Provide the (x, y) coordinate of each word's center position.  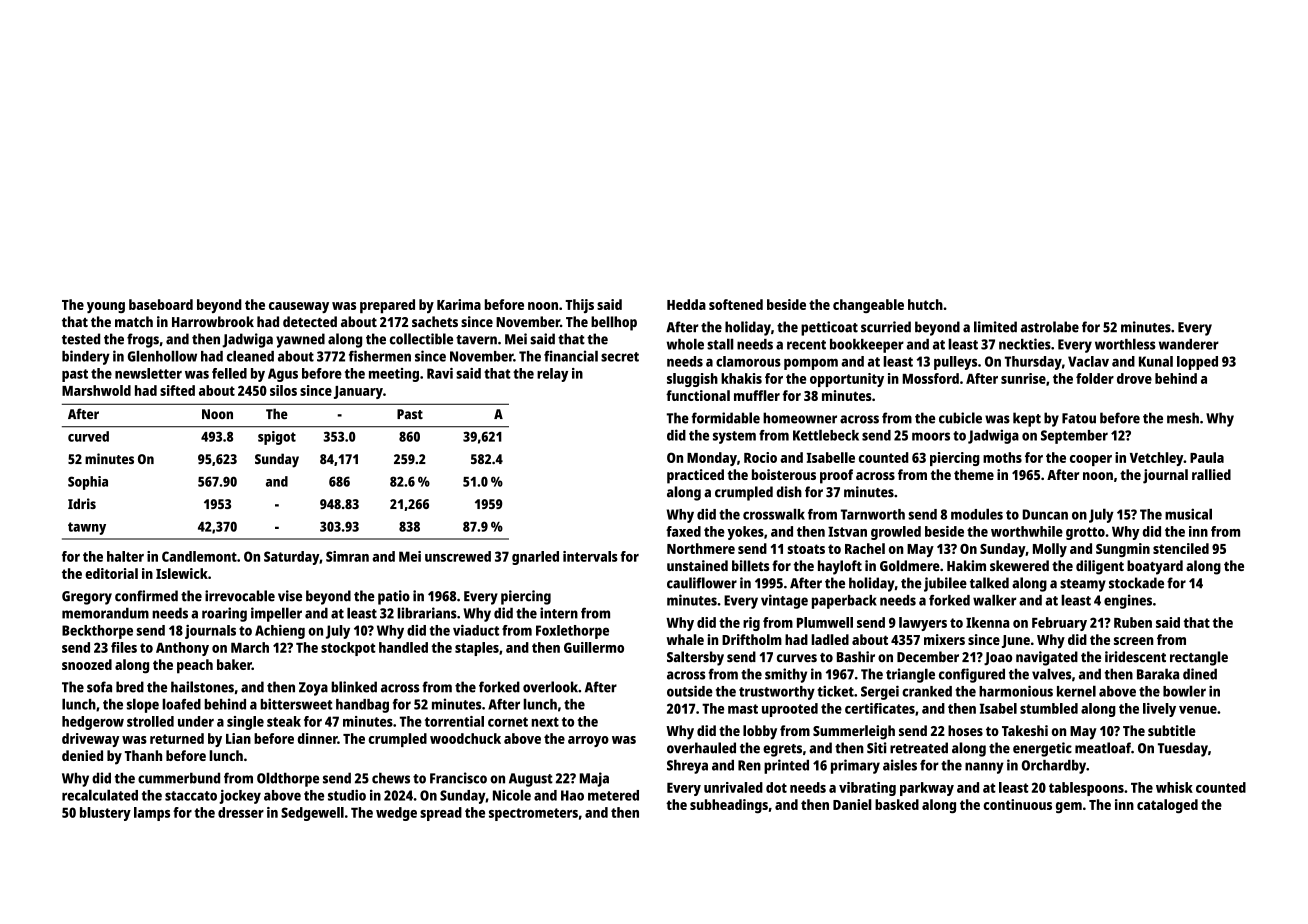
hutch (925, 304)
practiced (695, 476)
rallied (1211, 474)
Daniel (852, 804)
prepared (387, 306)
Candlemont (199, 556)
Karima (459, 304)
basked (897, 804)
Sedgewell (312, 814)
